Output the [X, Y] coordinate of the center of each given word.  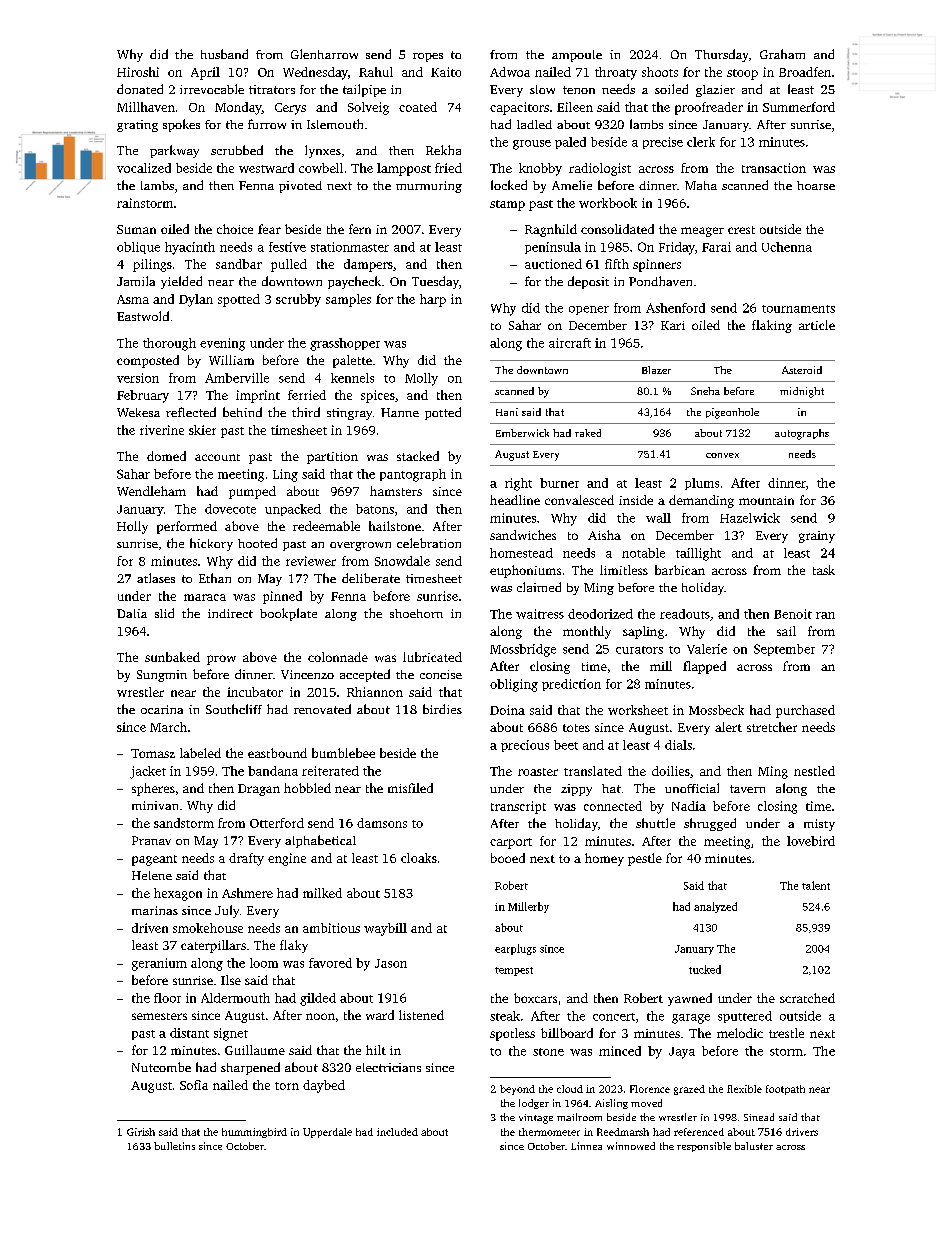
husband [224, 54]
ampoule [577, 56]
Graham [782, 54]
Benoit [793, 614]
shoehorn [416, 613]
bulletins [174, 1146]
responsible [704, 1147]
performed [187, 527]
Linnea [586, 1146]
